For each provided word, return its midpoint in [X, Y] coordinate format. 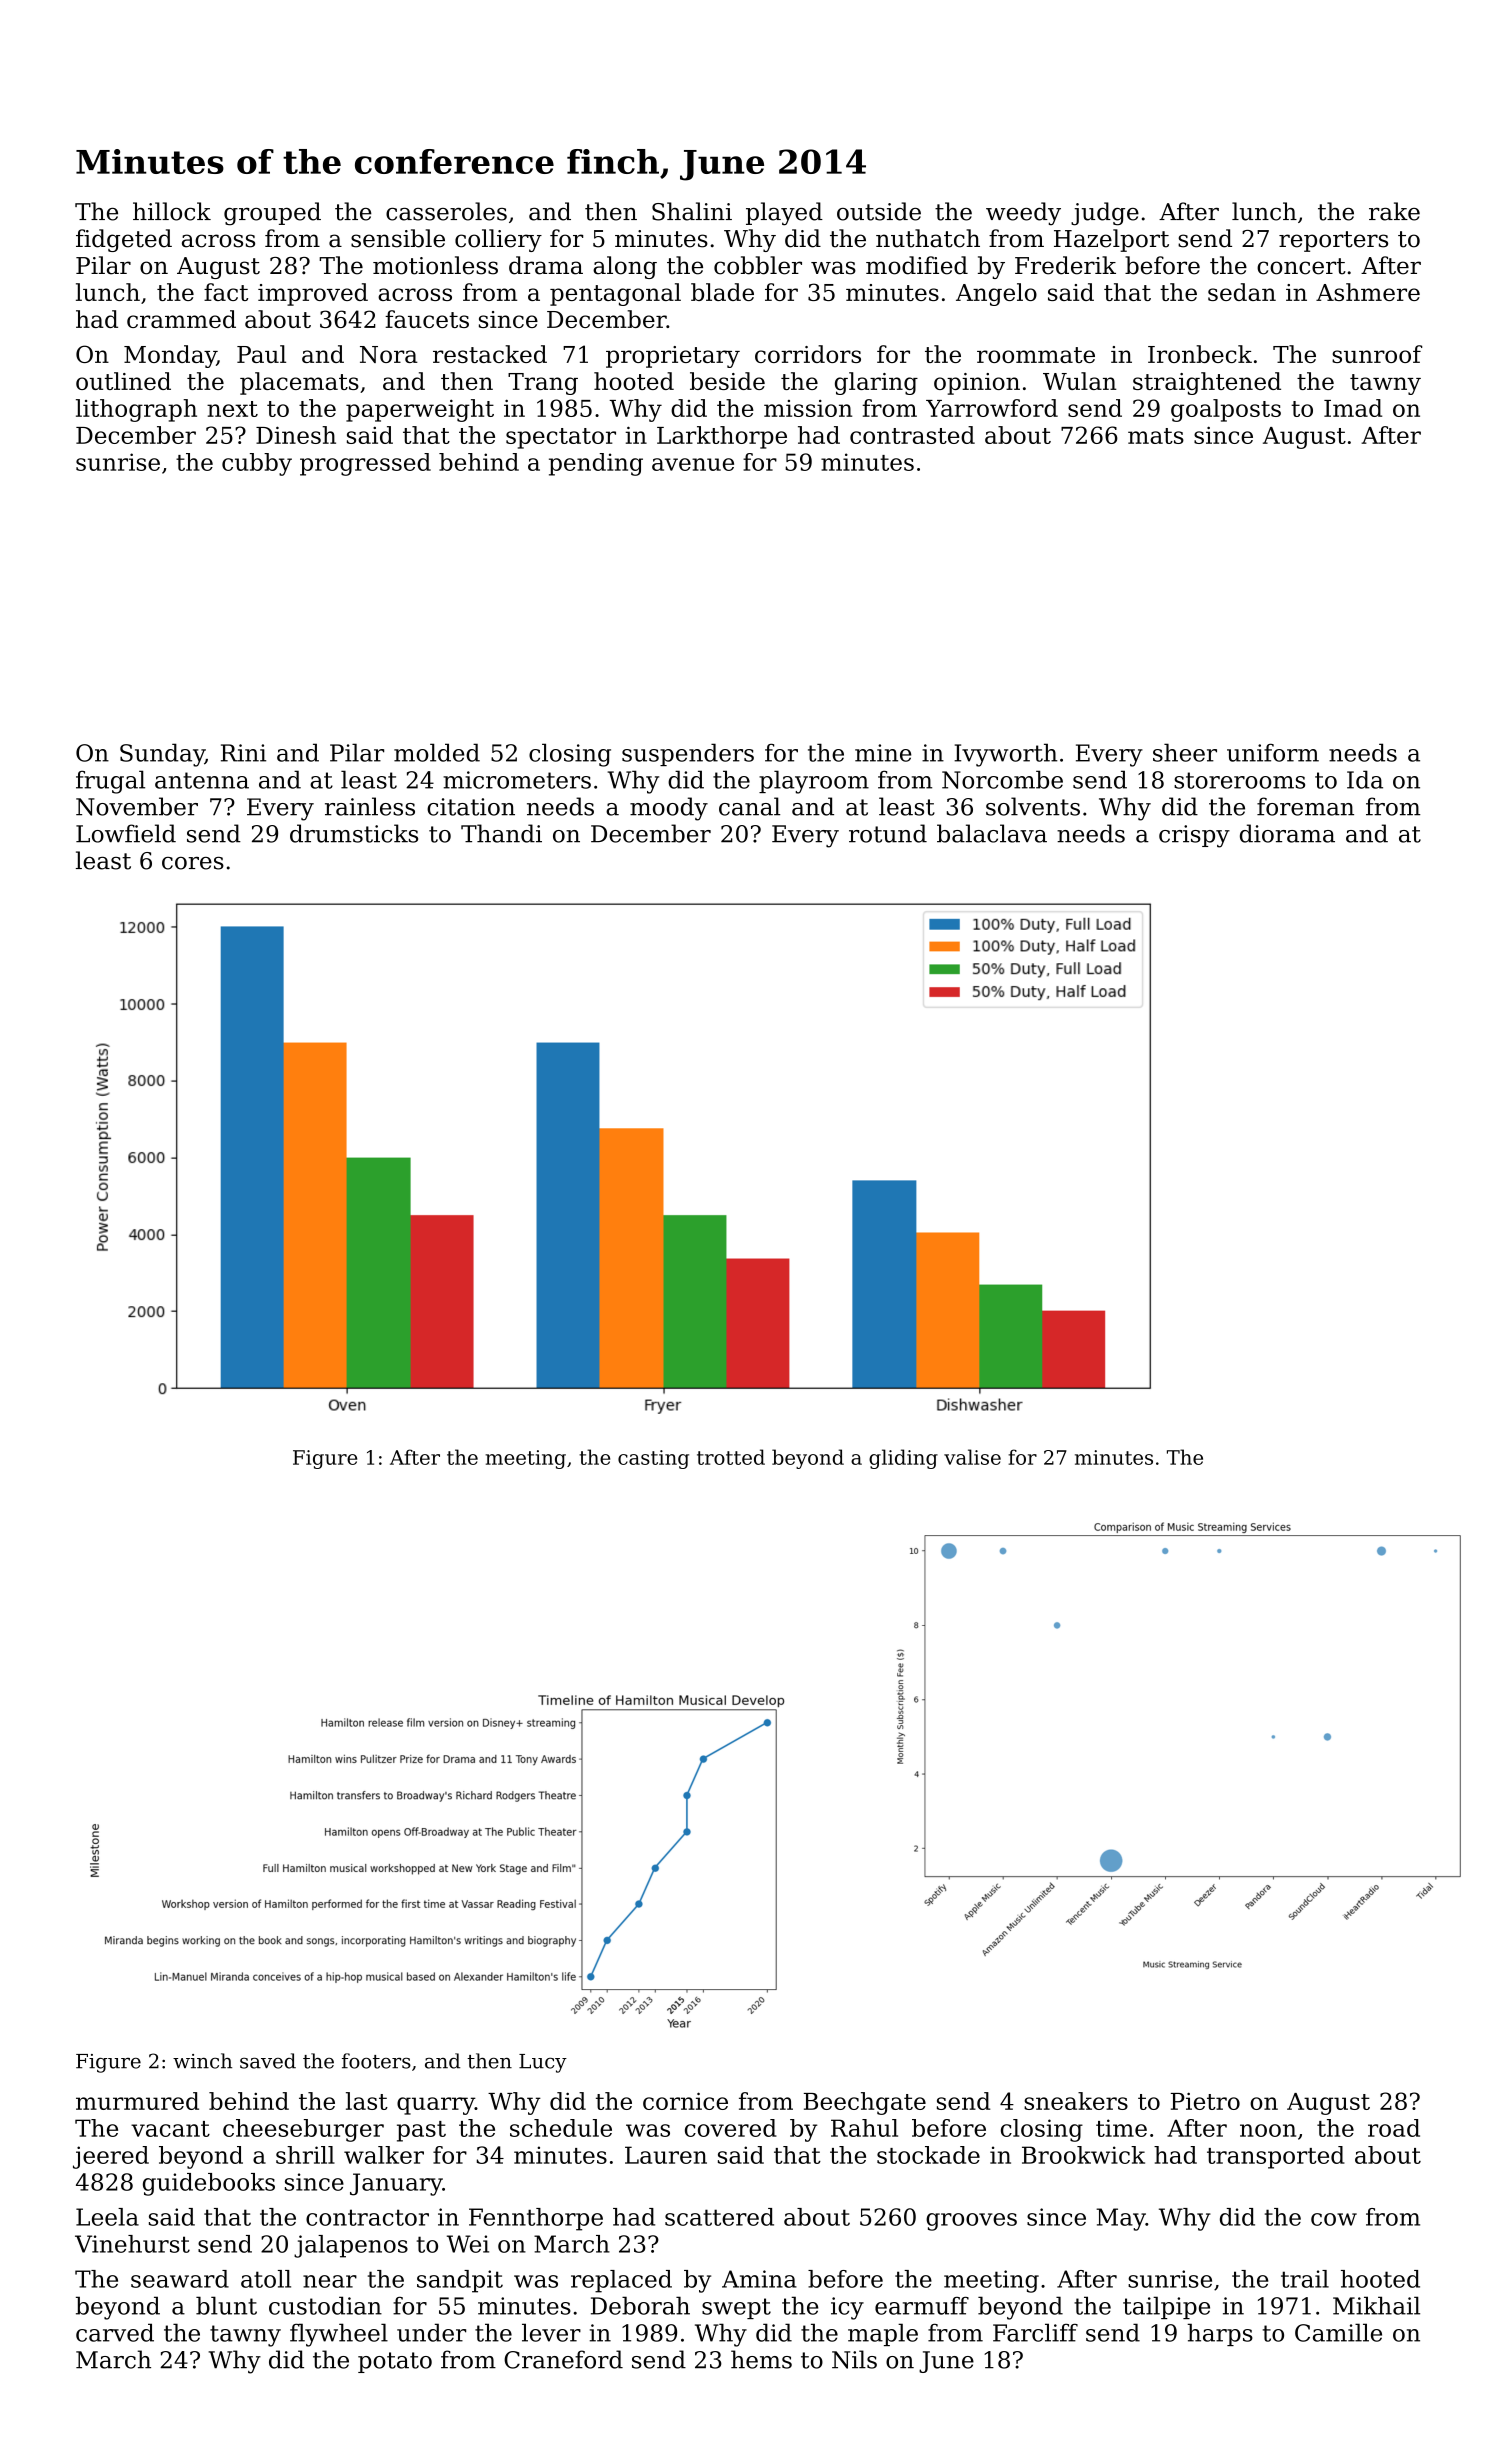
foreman [1305, 806]
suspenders [688, 754]
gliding [903, 1459]
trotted [731, 1457]
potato [395, 2362]
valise [972, 1457]
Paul [261, 354]
